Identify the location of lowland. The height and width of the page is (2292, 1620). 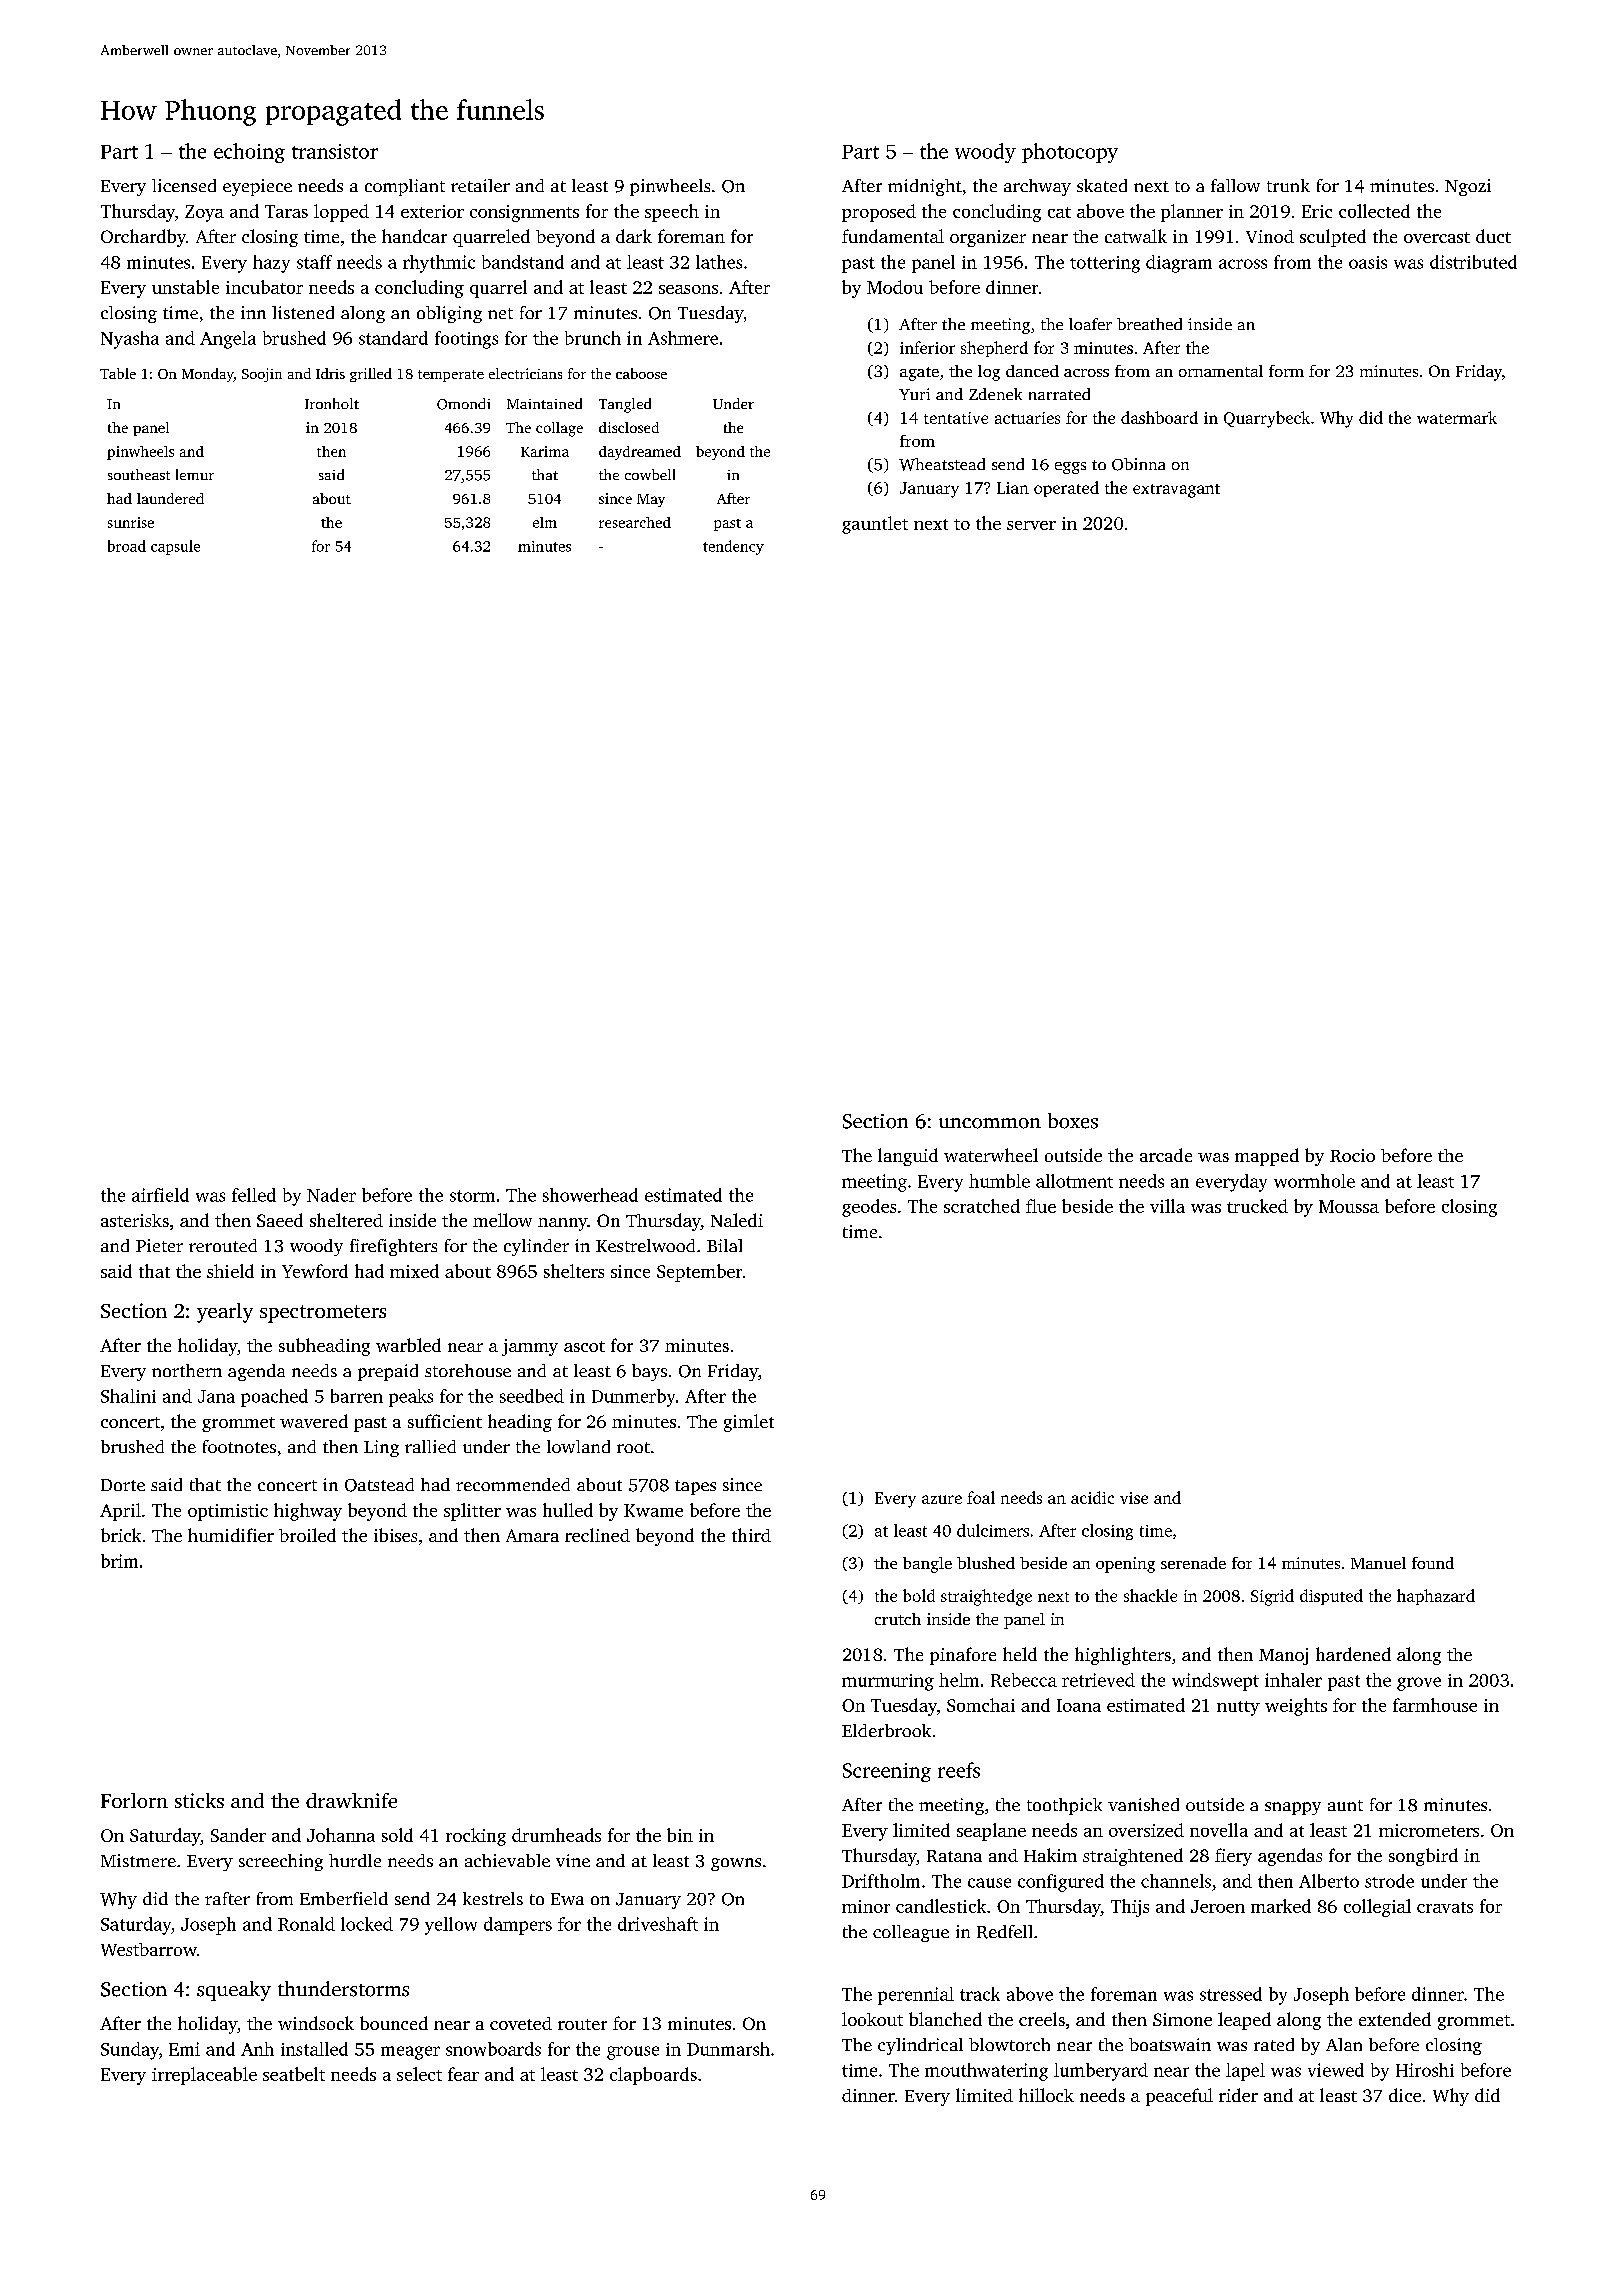
(578, 1446).
